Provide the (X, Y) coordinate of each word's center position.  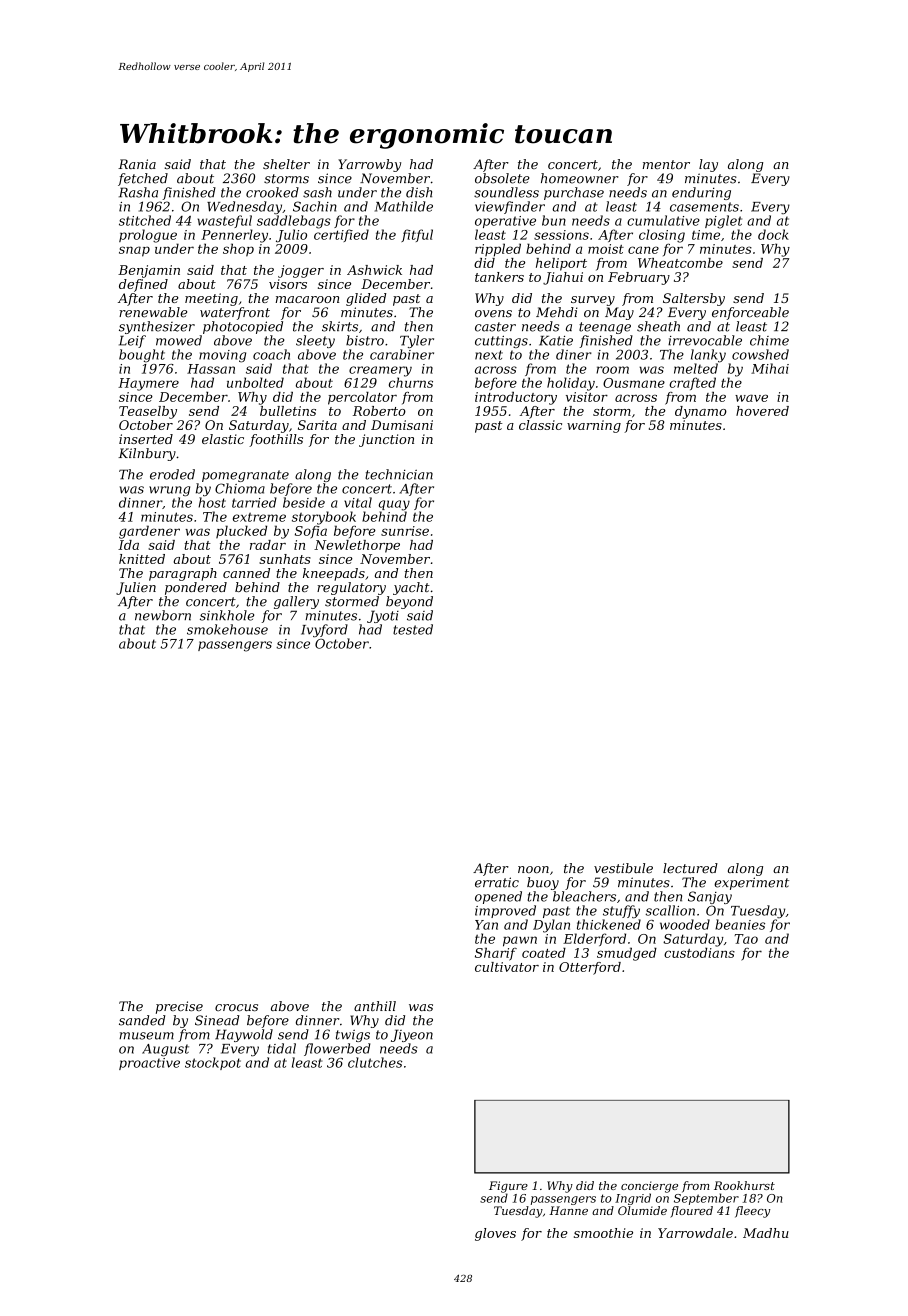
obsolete (502, 178)
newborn (163, 615)
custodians (699, 952)
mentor (666, 164)
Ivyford (324, 630)
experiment (751, 883)
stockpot (213, 1063)
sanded (142, 1020)
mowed (179, 340)
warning (594, 426)
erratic (497, 882)
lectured (690, 868)
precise (179, 1007)
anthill (375, 1006)
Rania (137, 164)
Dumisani (402, 425)
